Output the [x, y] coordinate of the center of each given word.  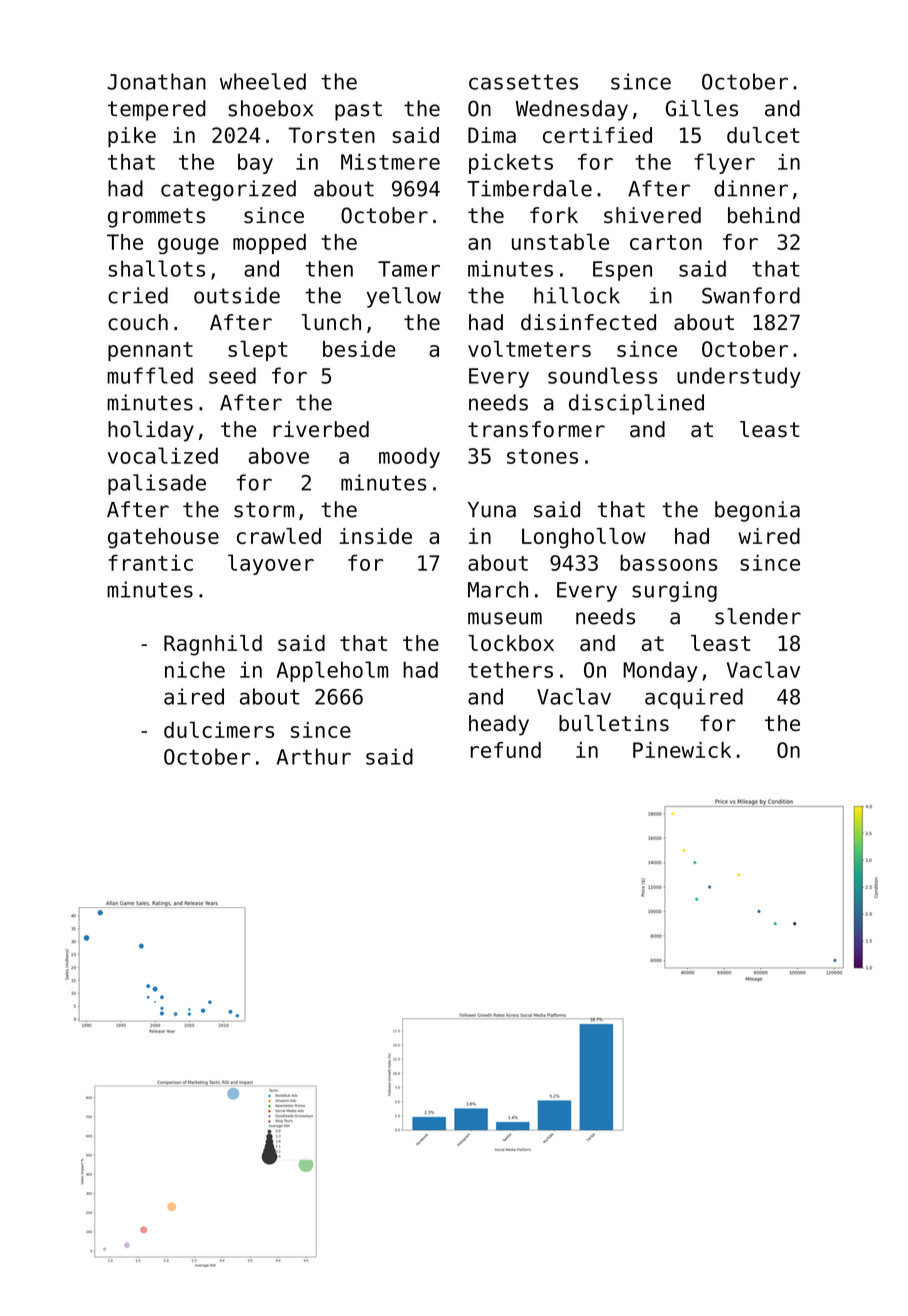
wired [769, 536]
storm [264, 510]
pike [132, 137]
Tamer [409, 269]
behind [764, 215]
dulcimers [219, 729]
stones [542, 456]
